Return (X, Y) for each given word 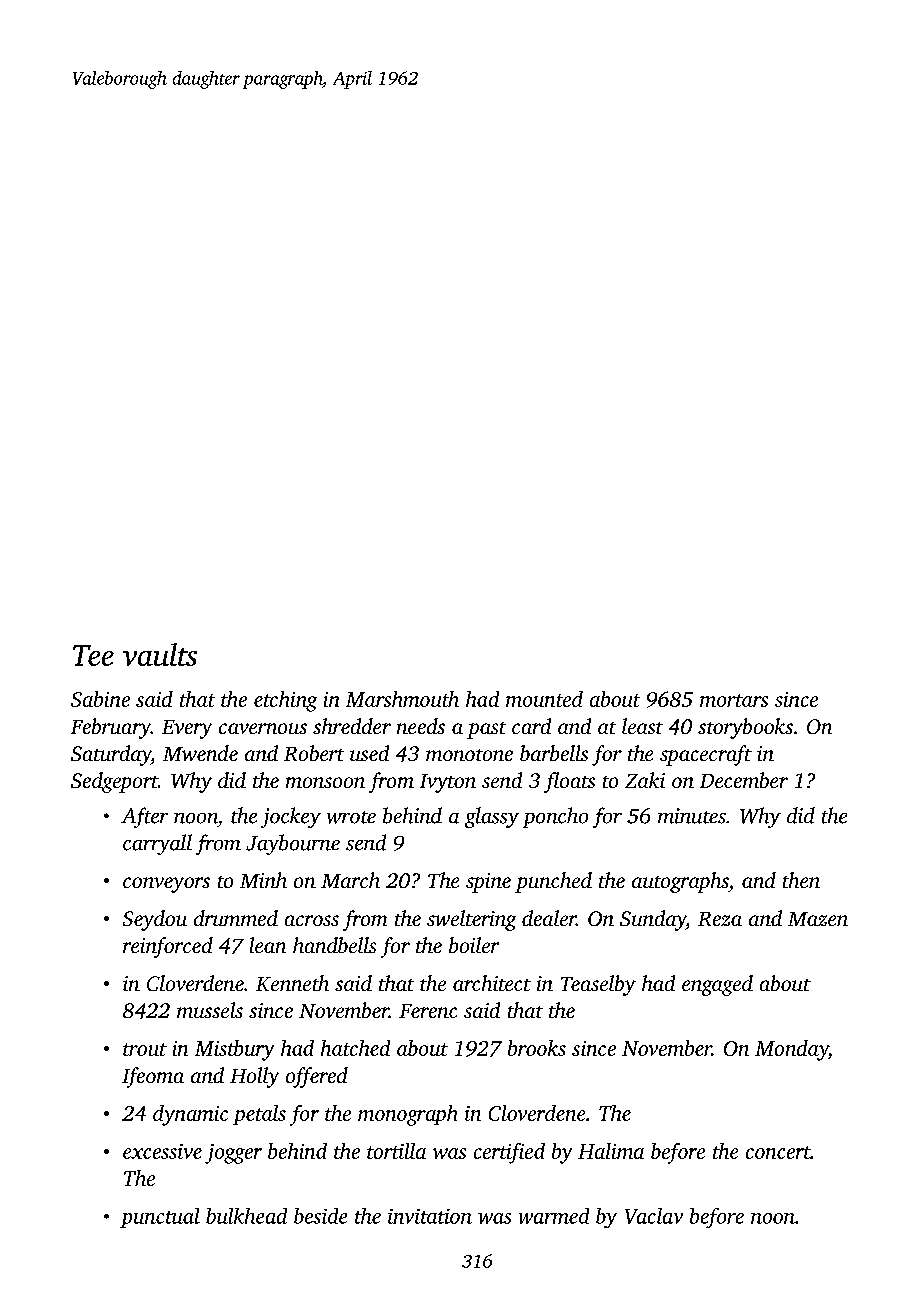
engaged (717, 985)
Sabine (100, 699)
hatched (355, 1048)
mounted (544, 699)
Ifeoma (153, 1077)
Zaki (645, 780)
